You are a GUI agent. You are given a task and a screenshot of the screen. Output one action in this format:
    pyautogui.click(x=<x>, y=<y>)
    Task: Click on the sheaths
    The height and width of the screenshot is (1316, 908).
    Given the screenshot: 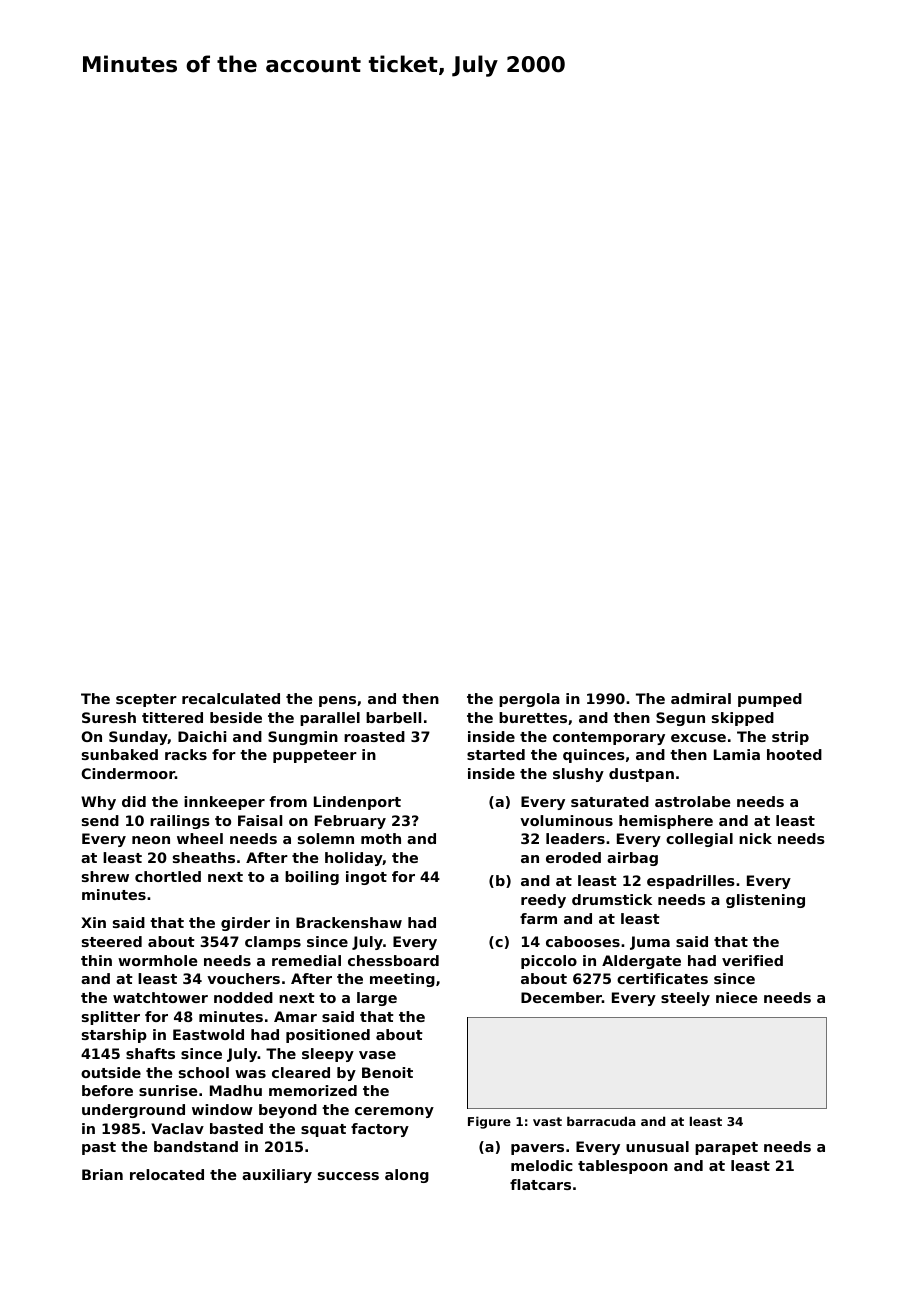 What is the action you would take?
    pyautogui.click(x=204, y=857)
